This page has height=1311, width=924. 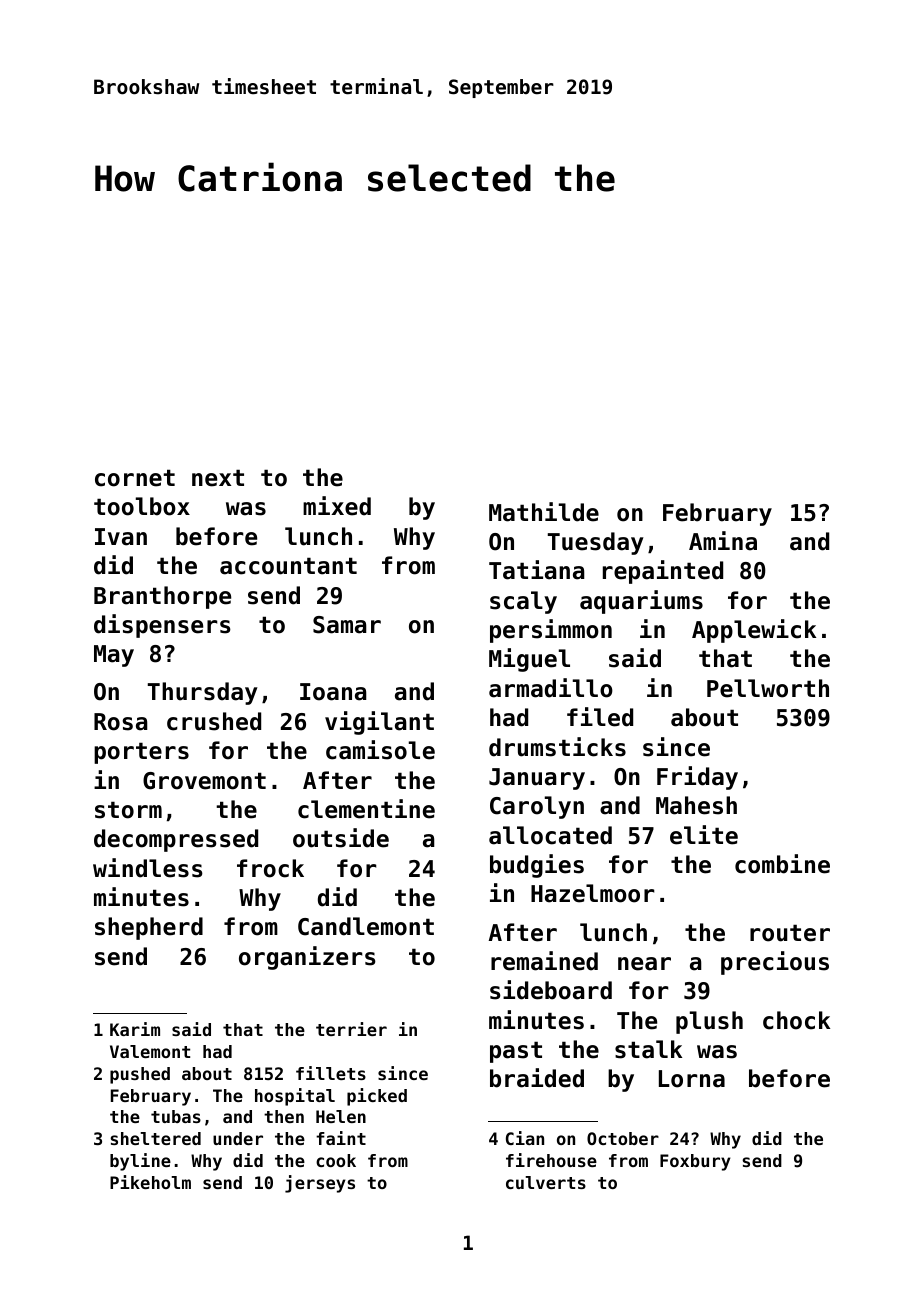 I want to click on Karim, so click(x=135, y=1029).
